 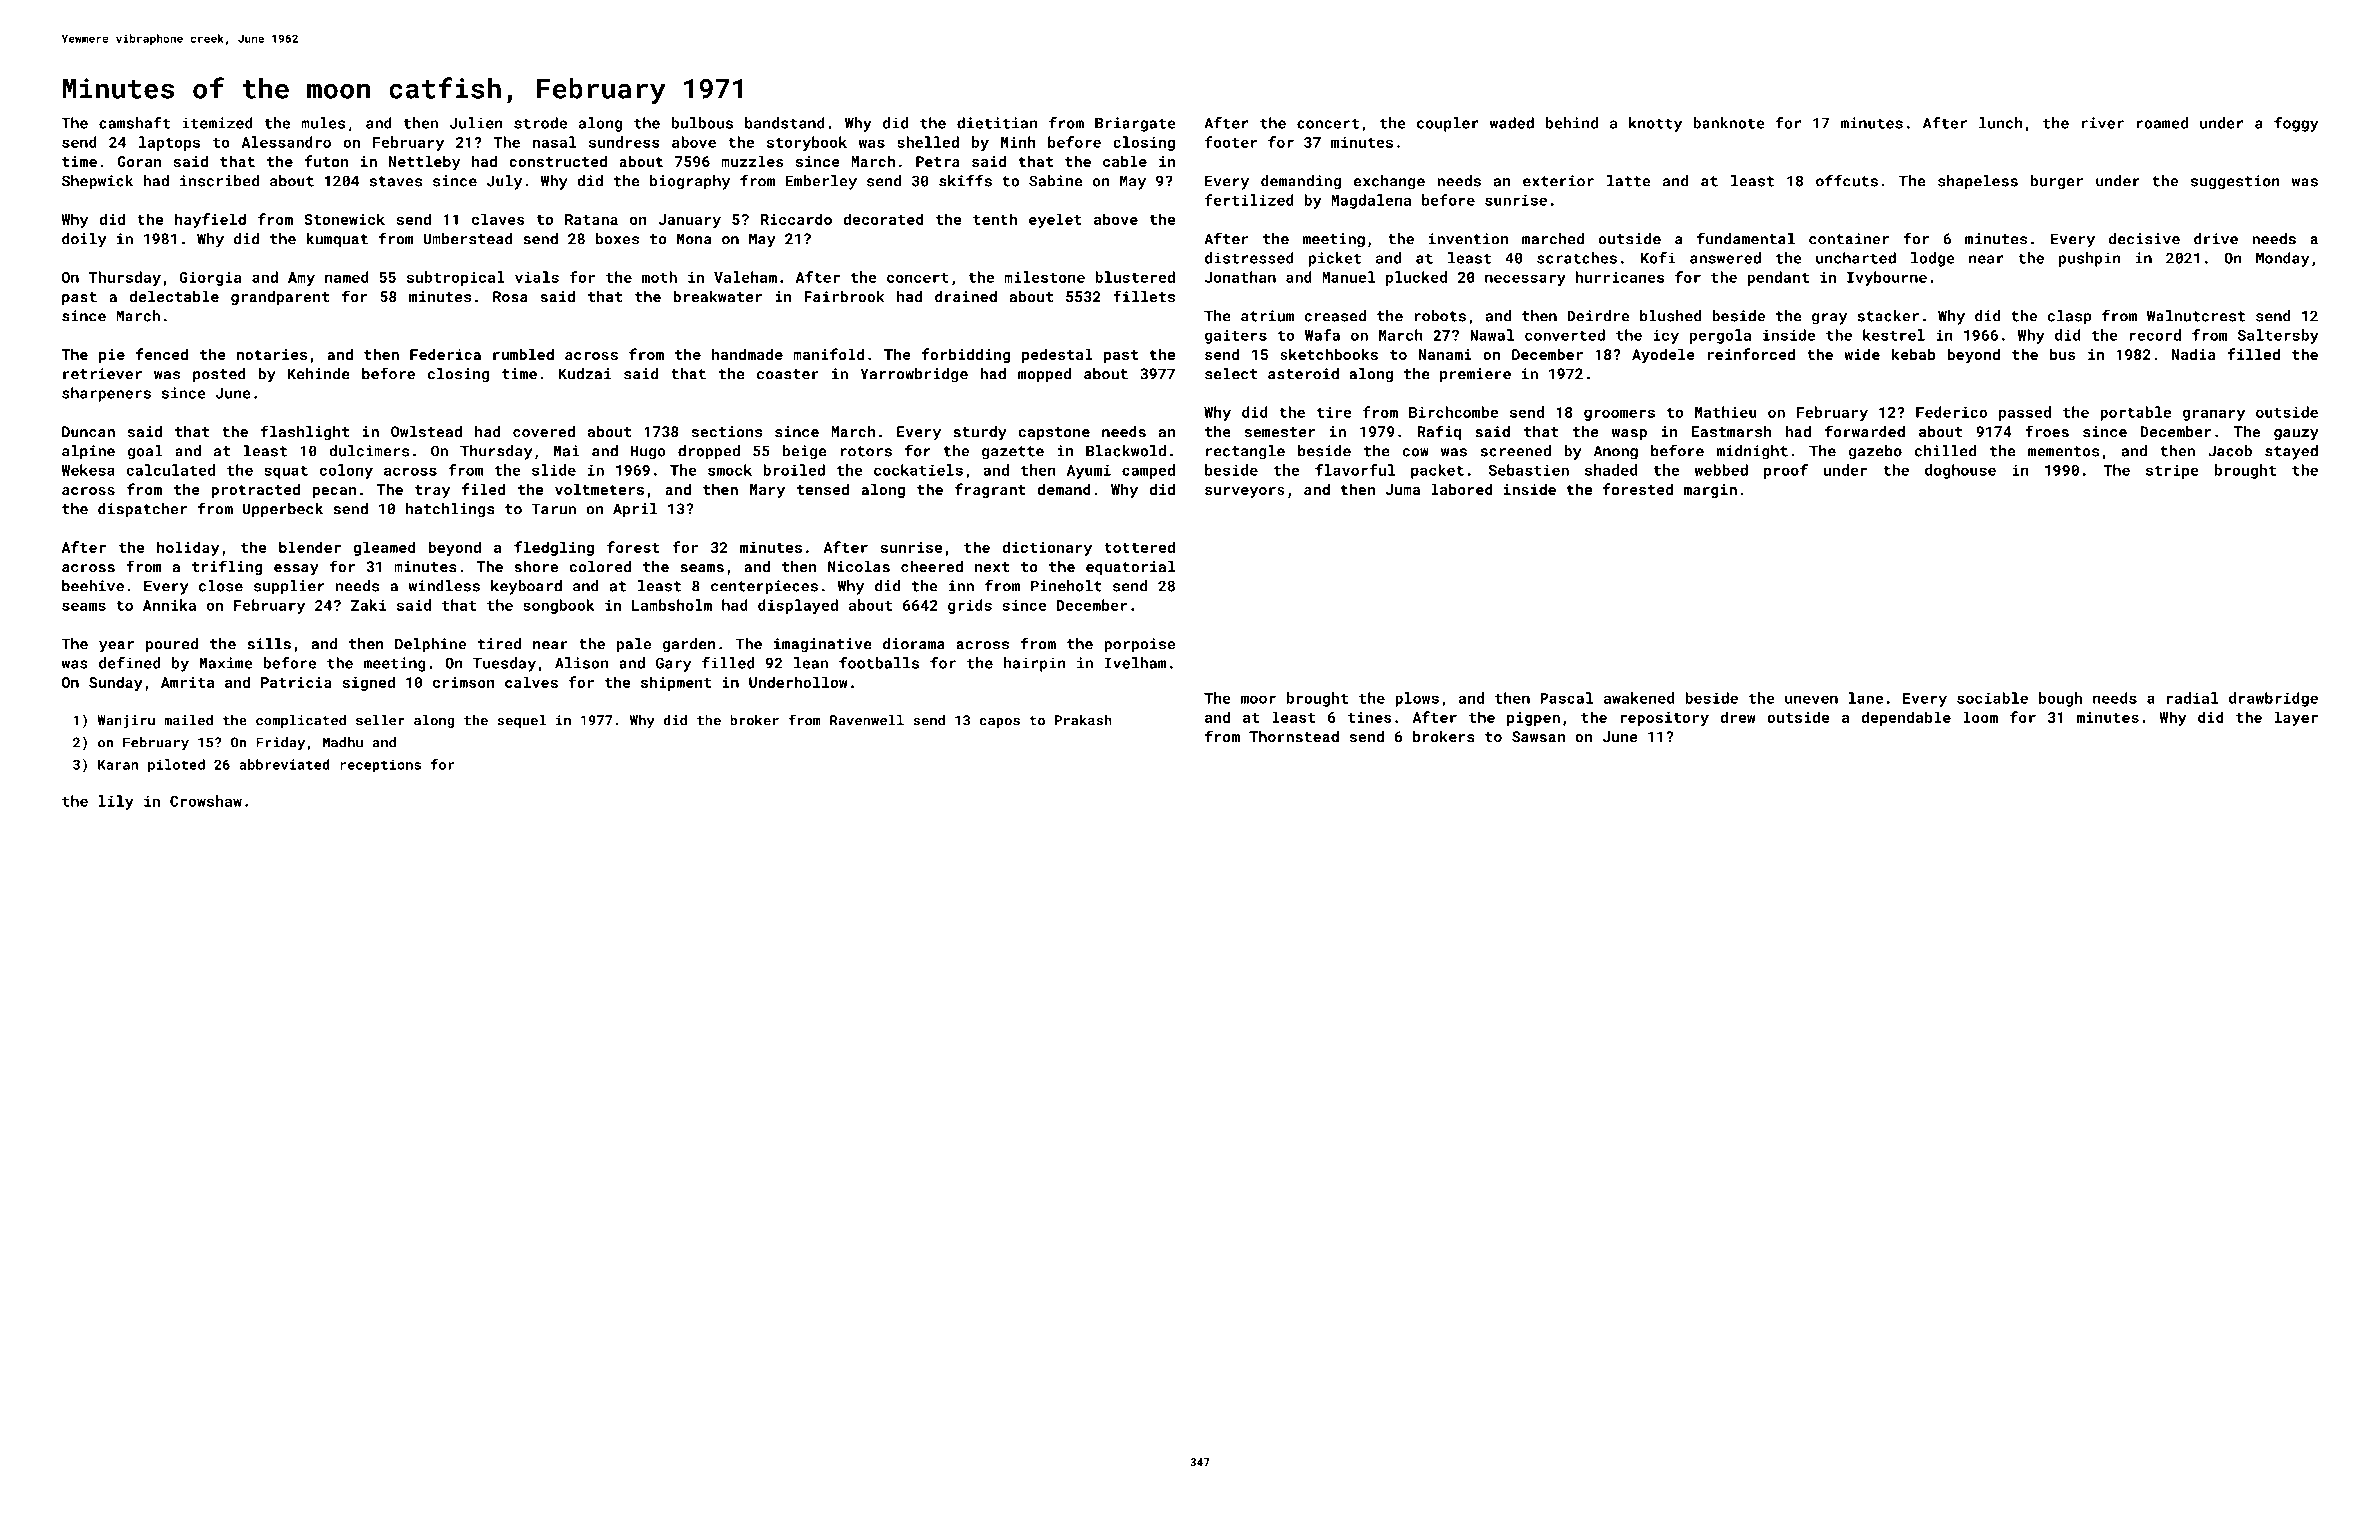 I want to click on banknote, so click(x=1728, y=123).
